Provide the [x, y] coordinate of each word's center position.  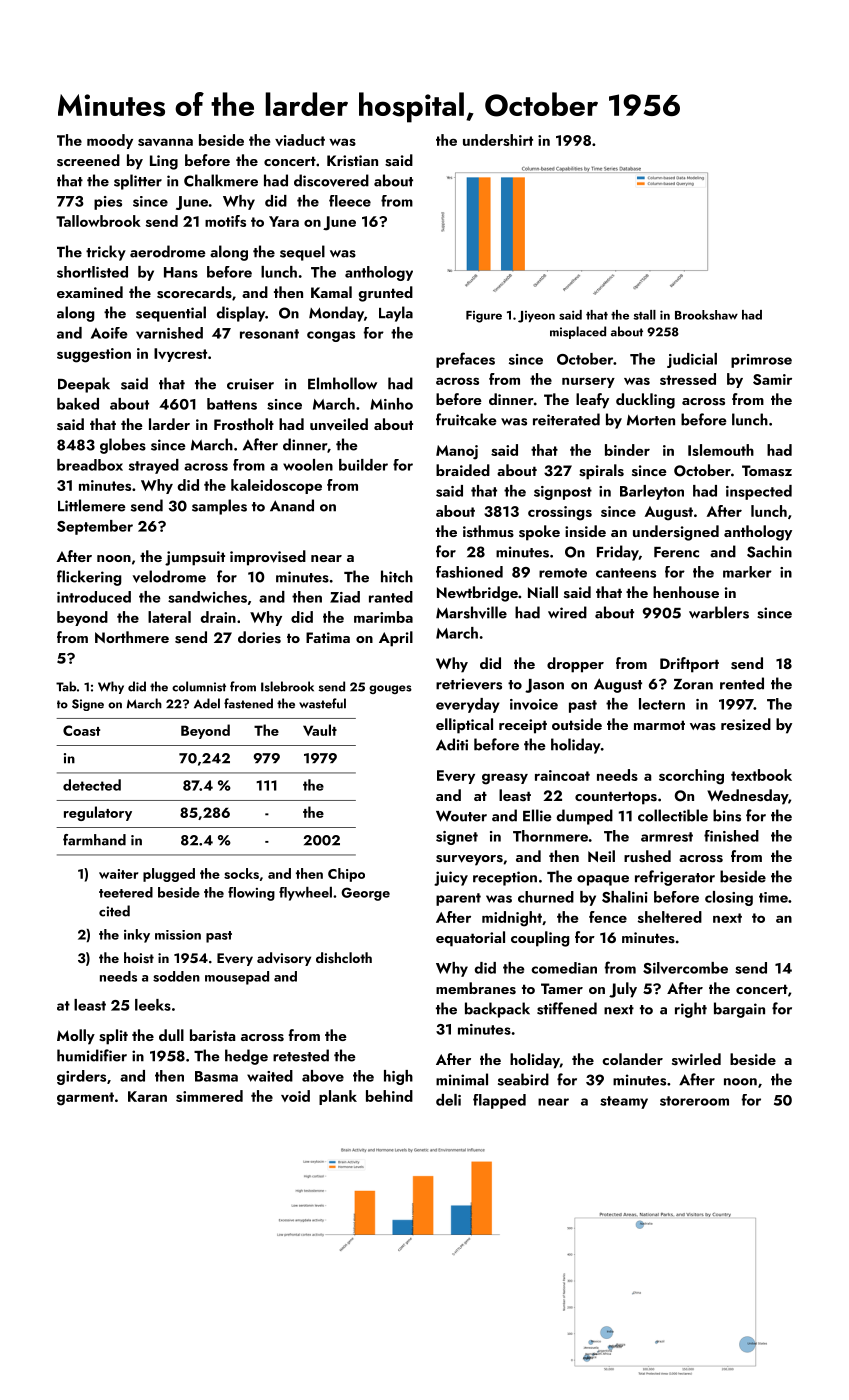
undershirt [498, 140]
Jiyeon [536, 317]
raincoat [562, 775]
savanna [165, 142]
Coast [81, 730]
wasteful [322, 703]
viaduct [300, 140]
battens [232, 404]
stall [644, 315]
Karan [147, 1096]
